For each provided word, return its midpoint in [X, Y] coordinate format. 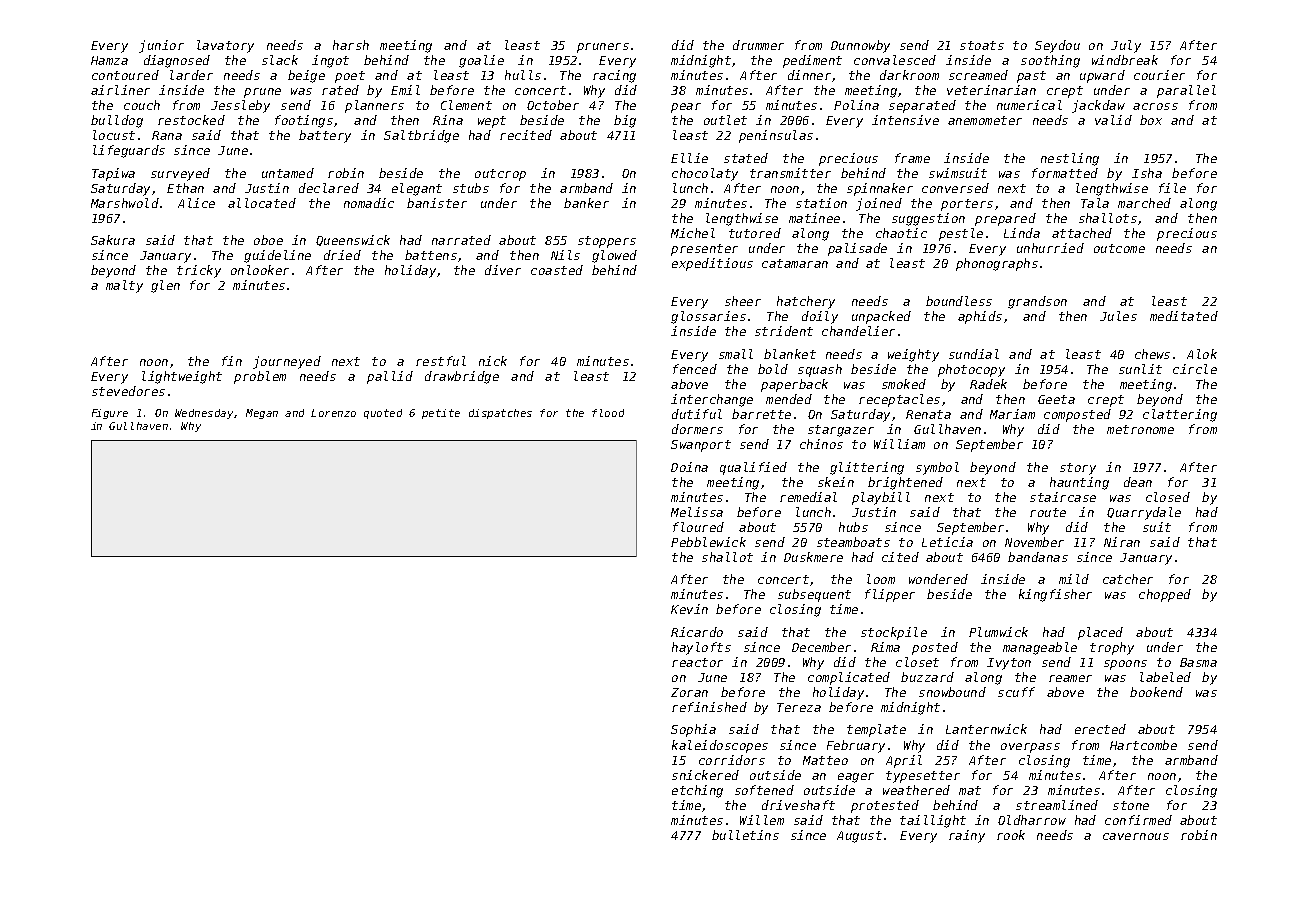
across [1155, 106]
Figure [110, 414]
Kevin [689, 609]
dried [342, 255]
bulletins [745, 835]
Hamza [109, 60]
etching [697, 791]
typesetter [923, 777]
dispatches [500, 414]
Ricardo [697, 632]
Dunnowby [860, 46]
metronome [1140, 429]
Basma [1198, 662]
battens [431, 255]
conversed [955, 188]
